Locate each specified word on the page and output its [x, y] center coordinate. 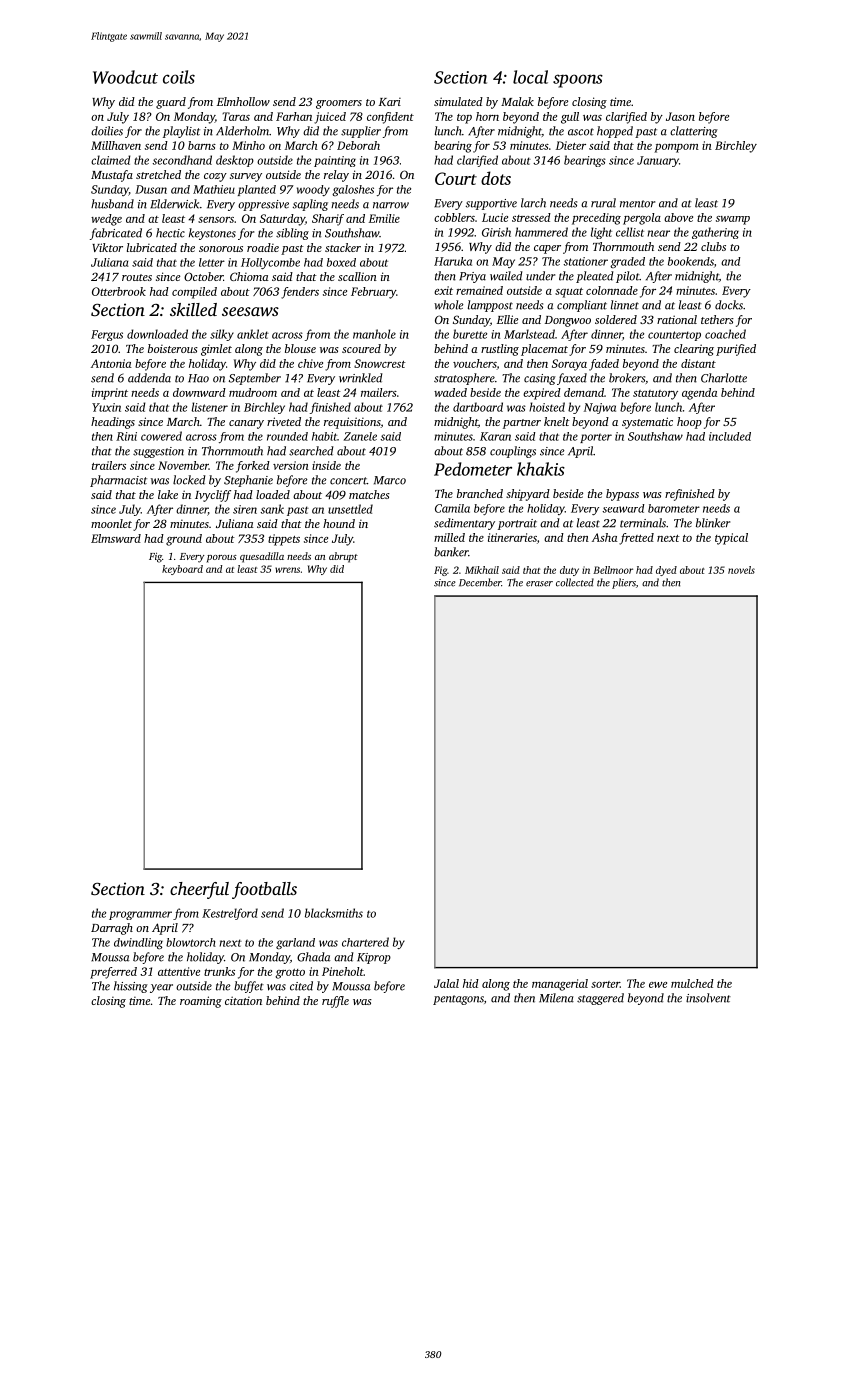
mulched [692, 983]
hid [471, 983]
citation [243, 1000]
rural [603, 203]
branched [480, 493]
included [730, 436]
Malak [517, 101]
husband [112, 204]
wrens [287, 570]
